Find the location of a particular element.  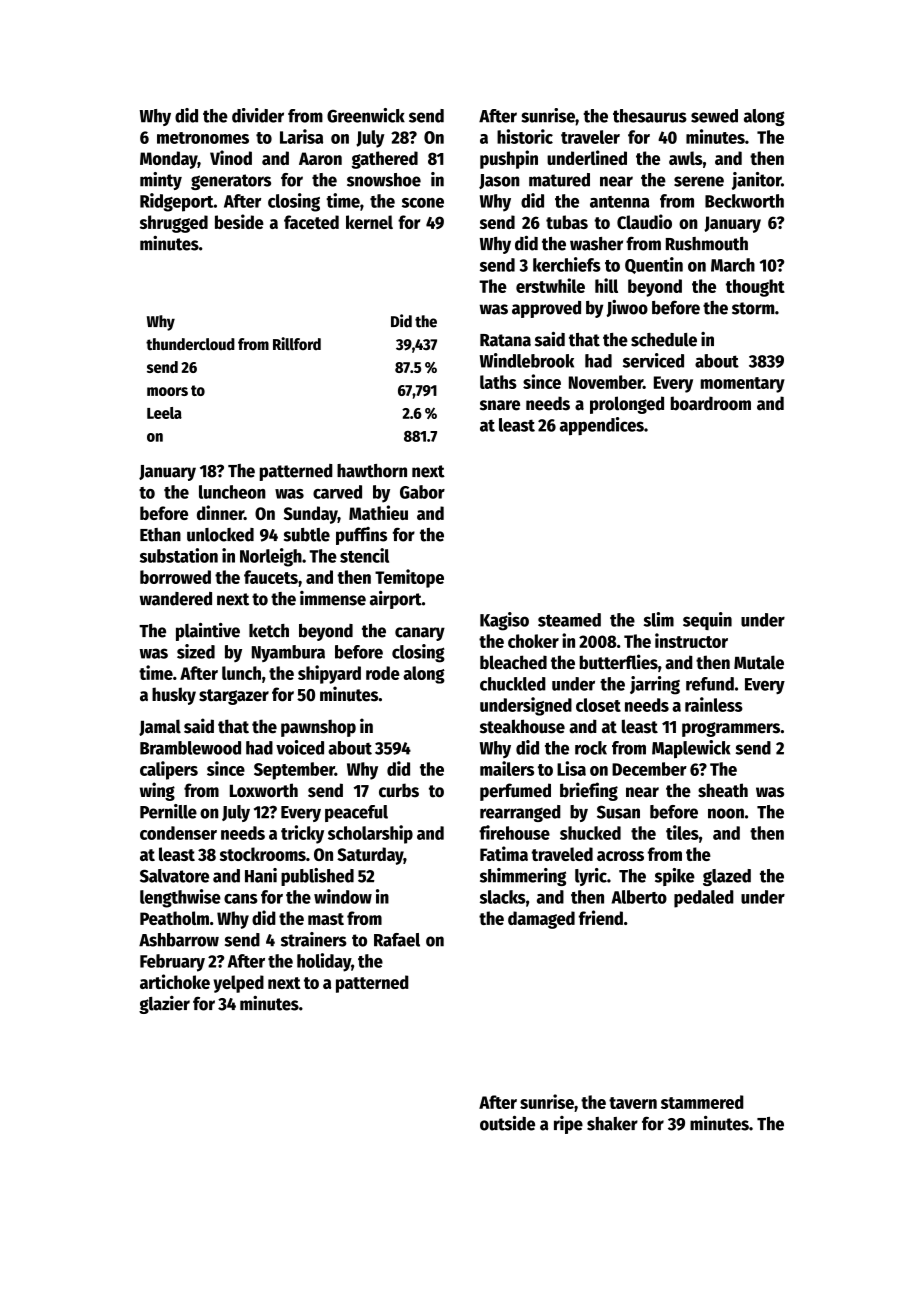

scone is located at coordinates (423, 203).
